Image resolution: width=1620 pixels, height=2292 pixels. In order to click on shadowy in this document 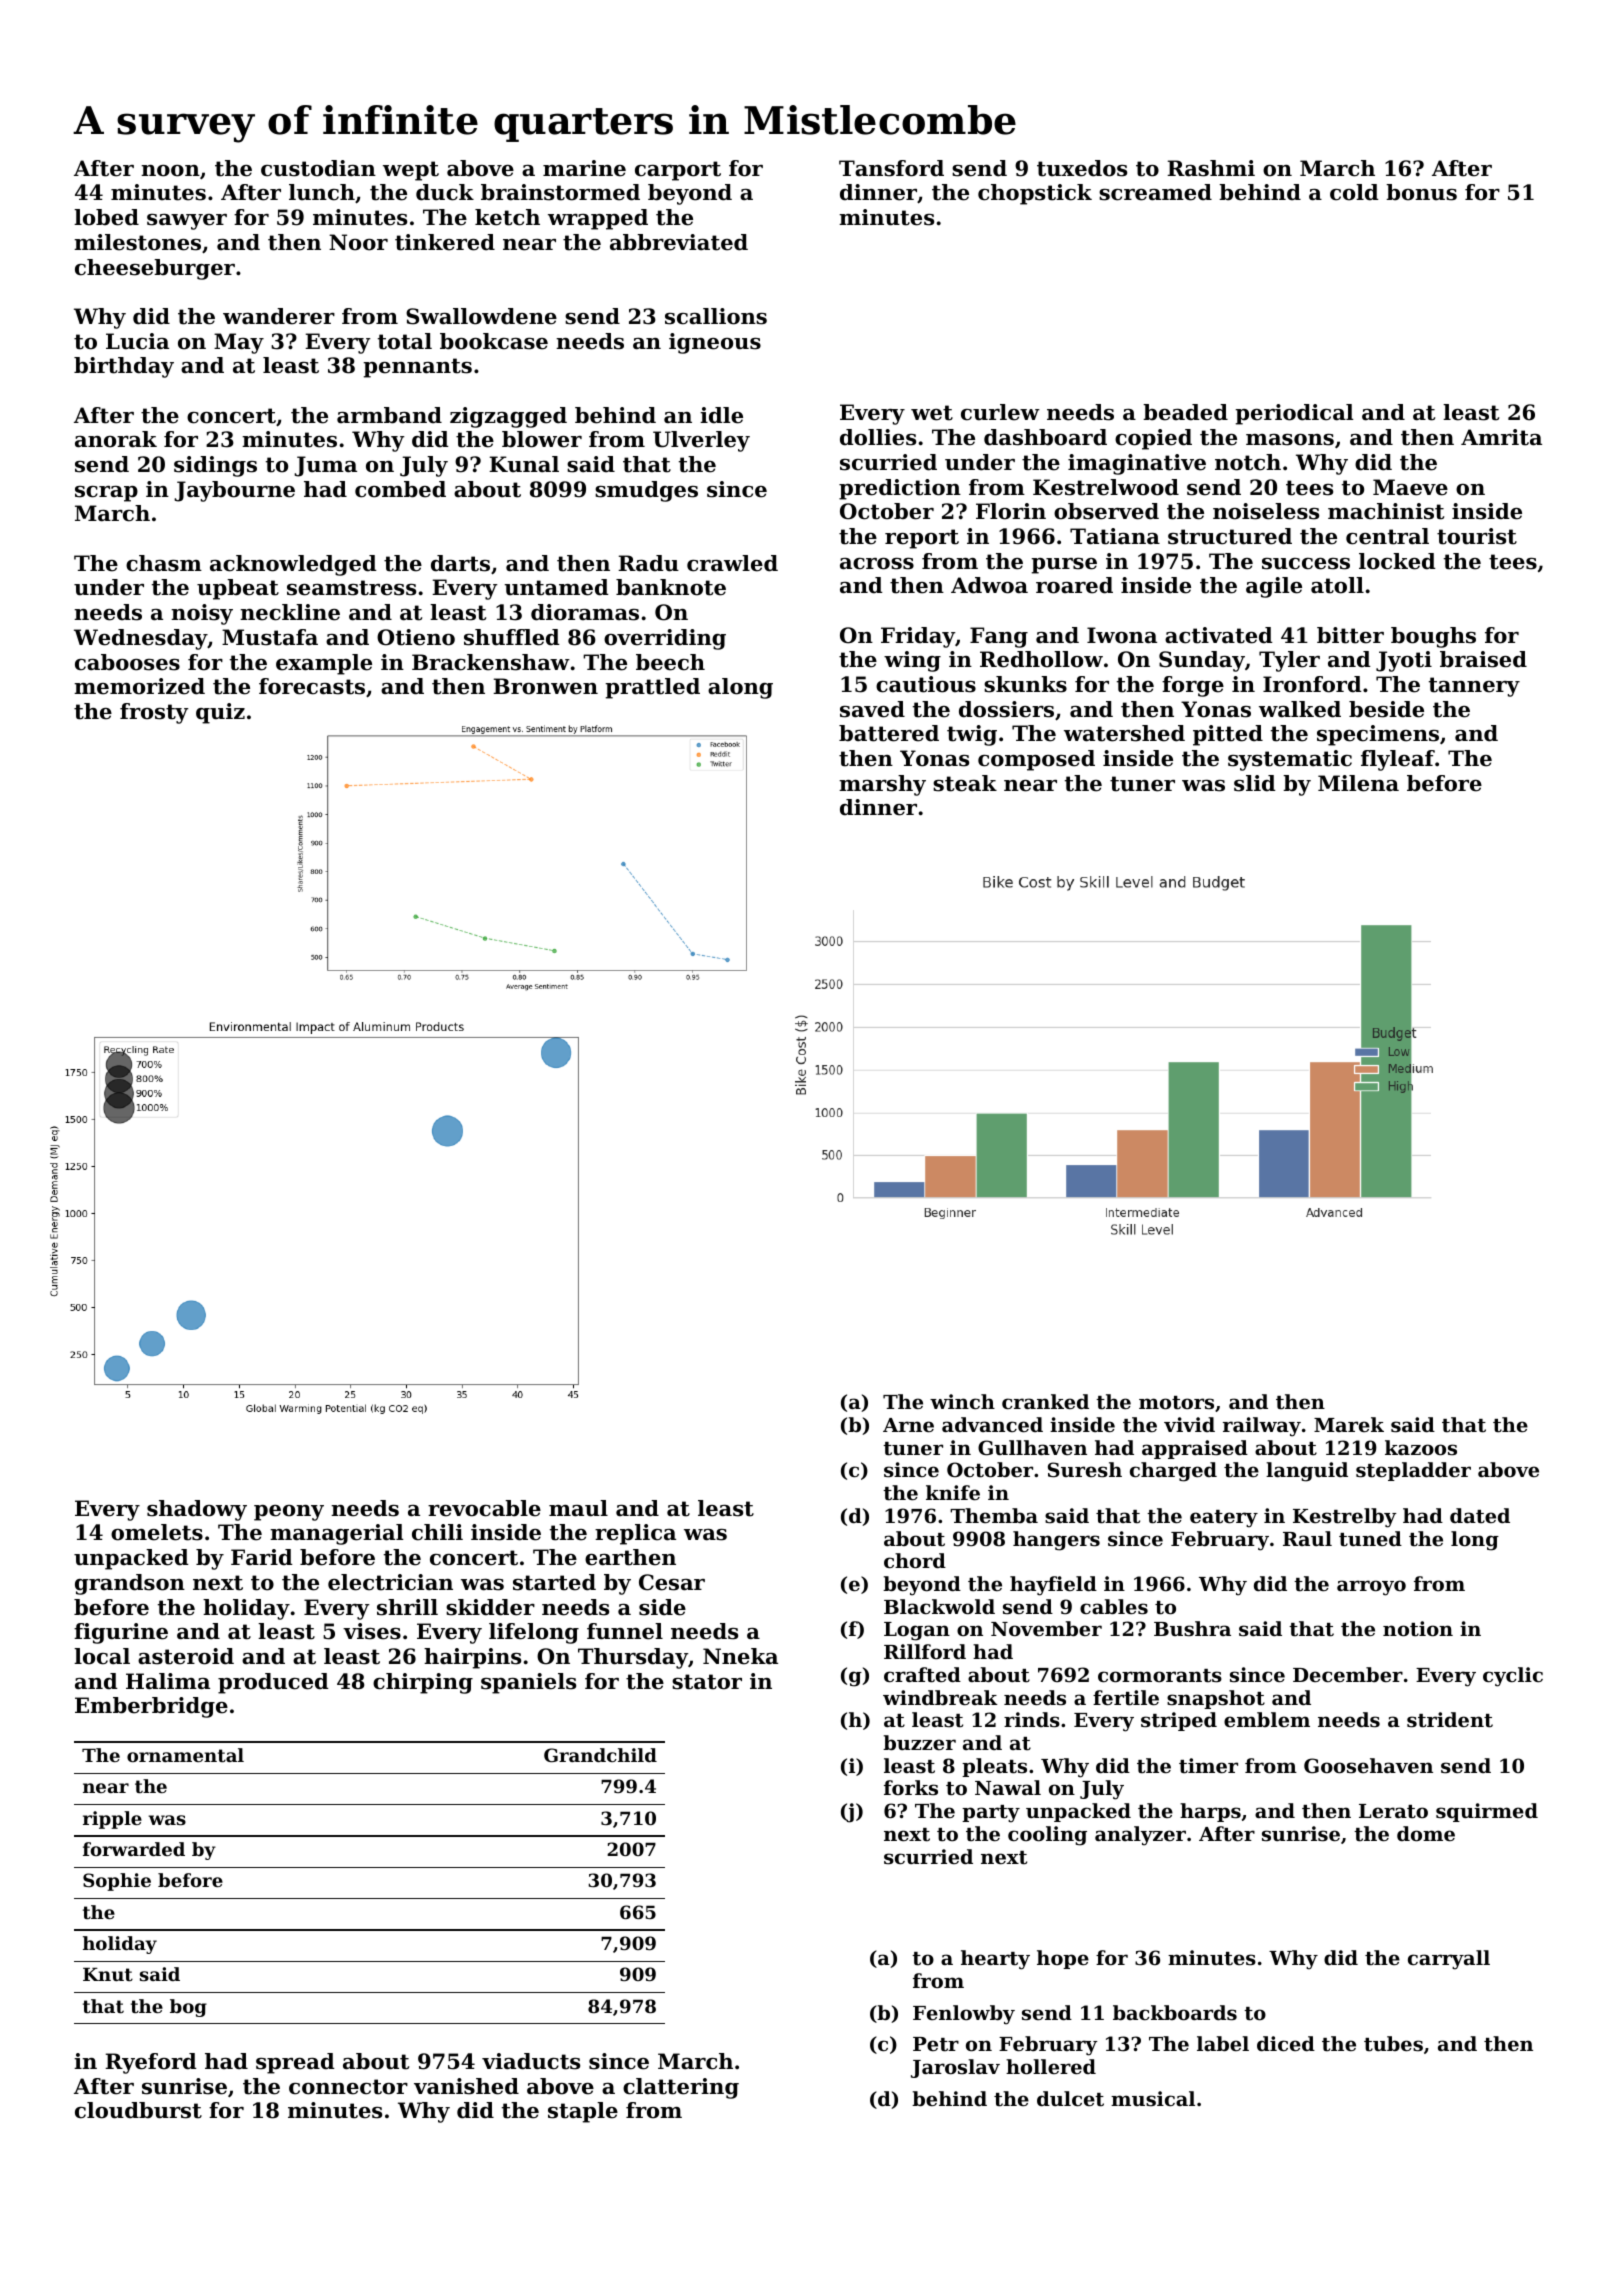, I will do `click(197, 1510)`.
